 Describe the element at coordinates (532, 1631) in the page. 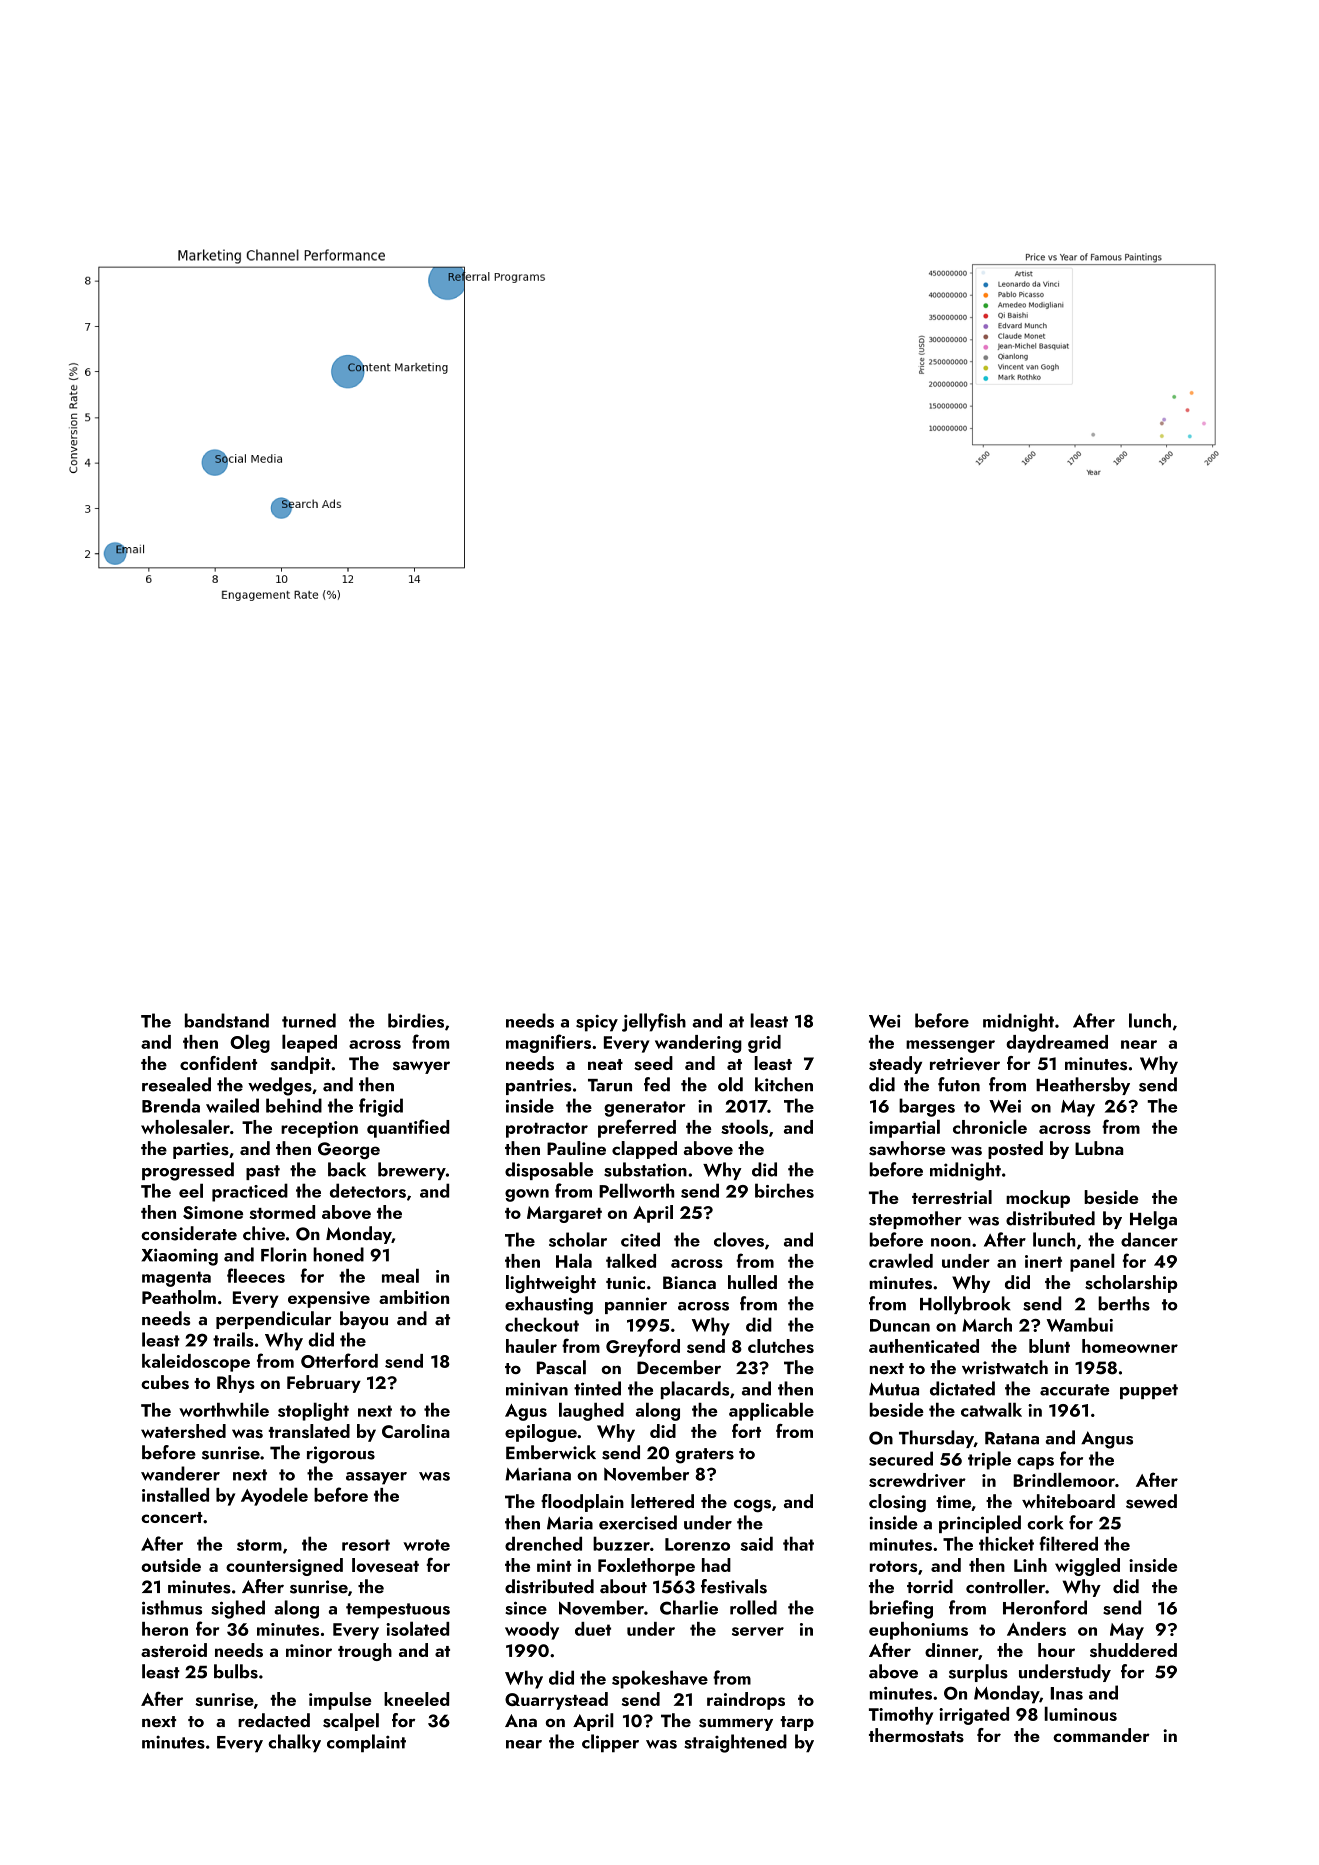

I see `woody` at that location.
